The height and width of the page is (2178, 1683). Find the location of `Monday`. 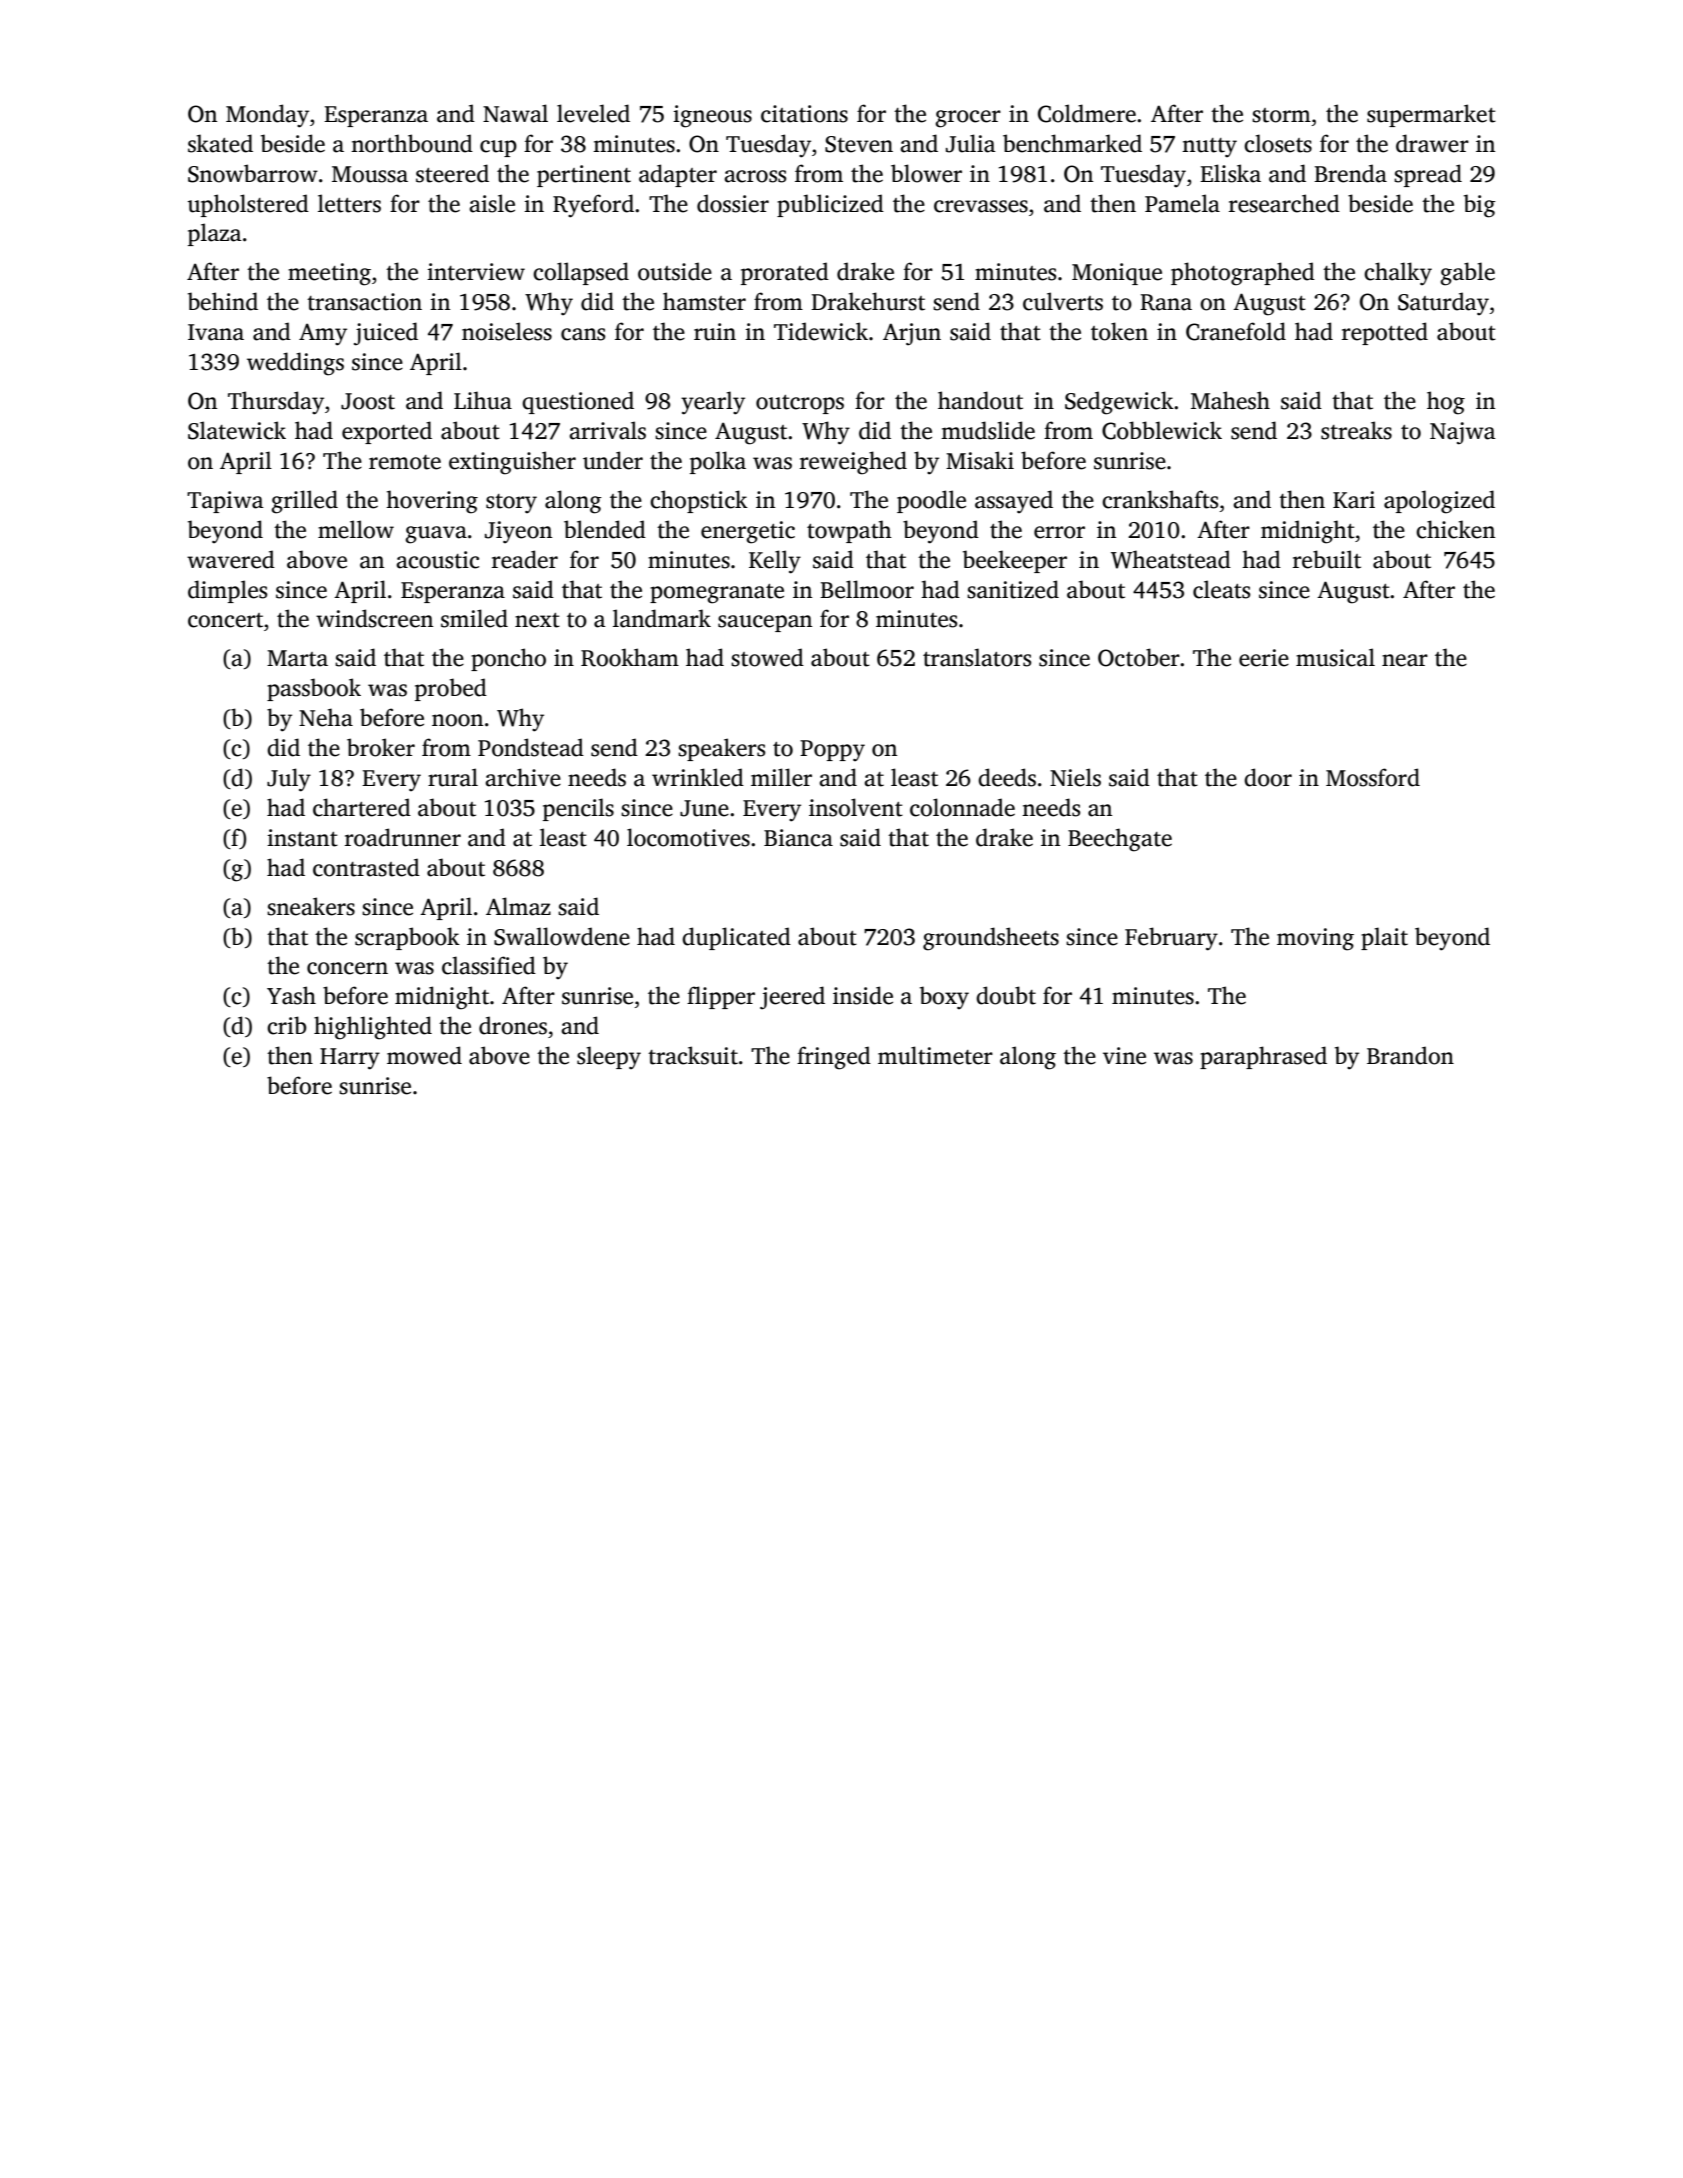

Monday is located at coordinates (267, 116).
